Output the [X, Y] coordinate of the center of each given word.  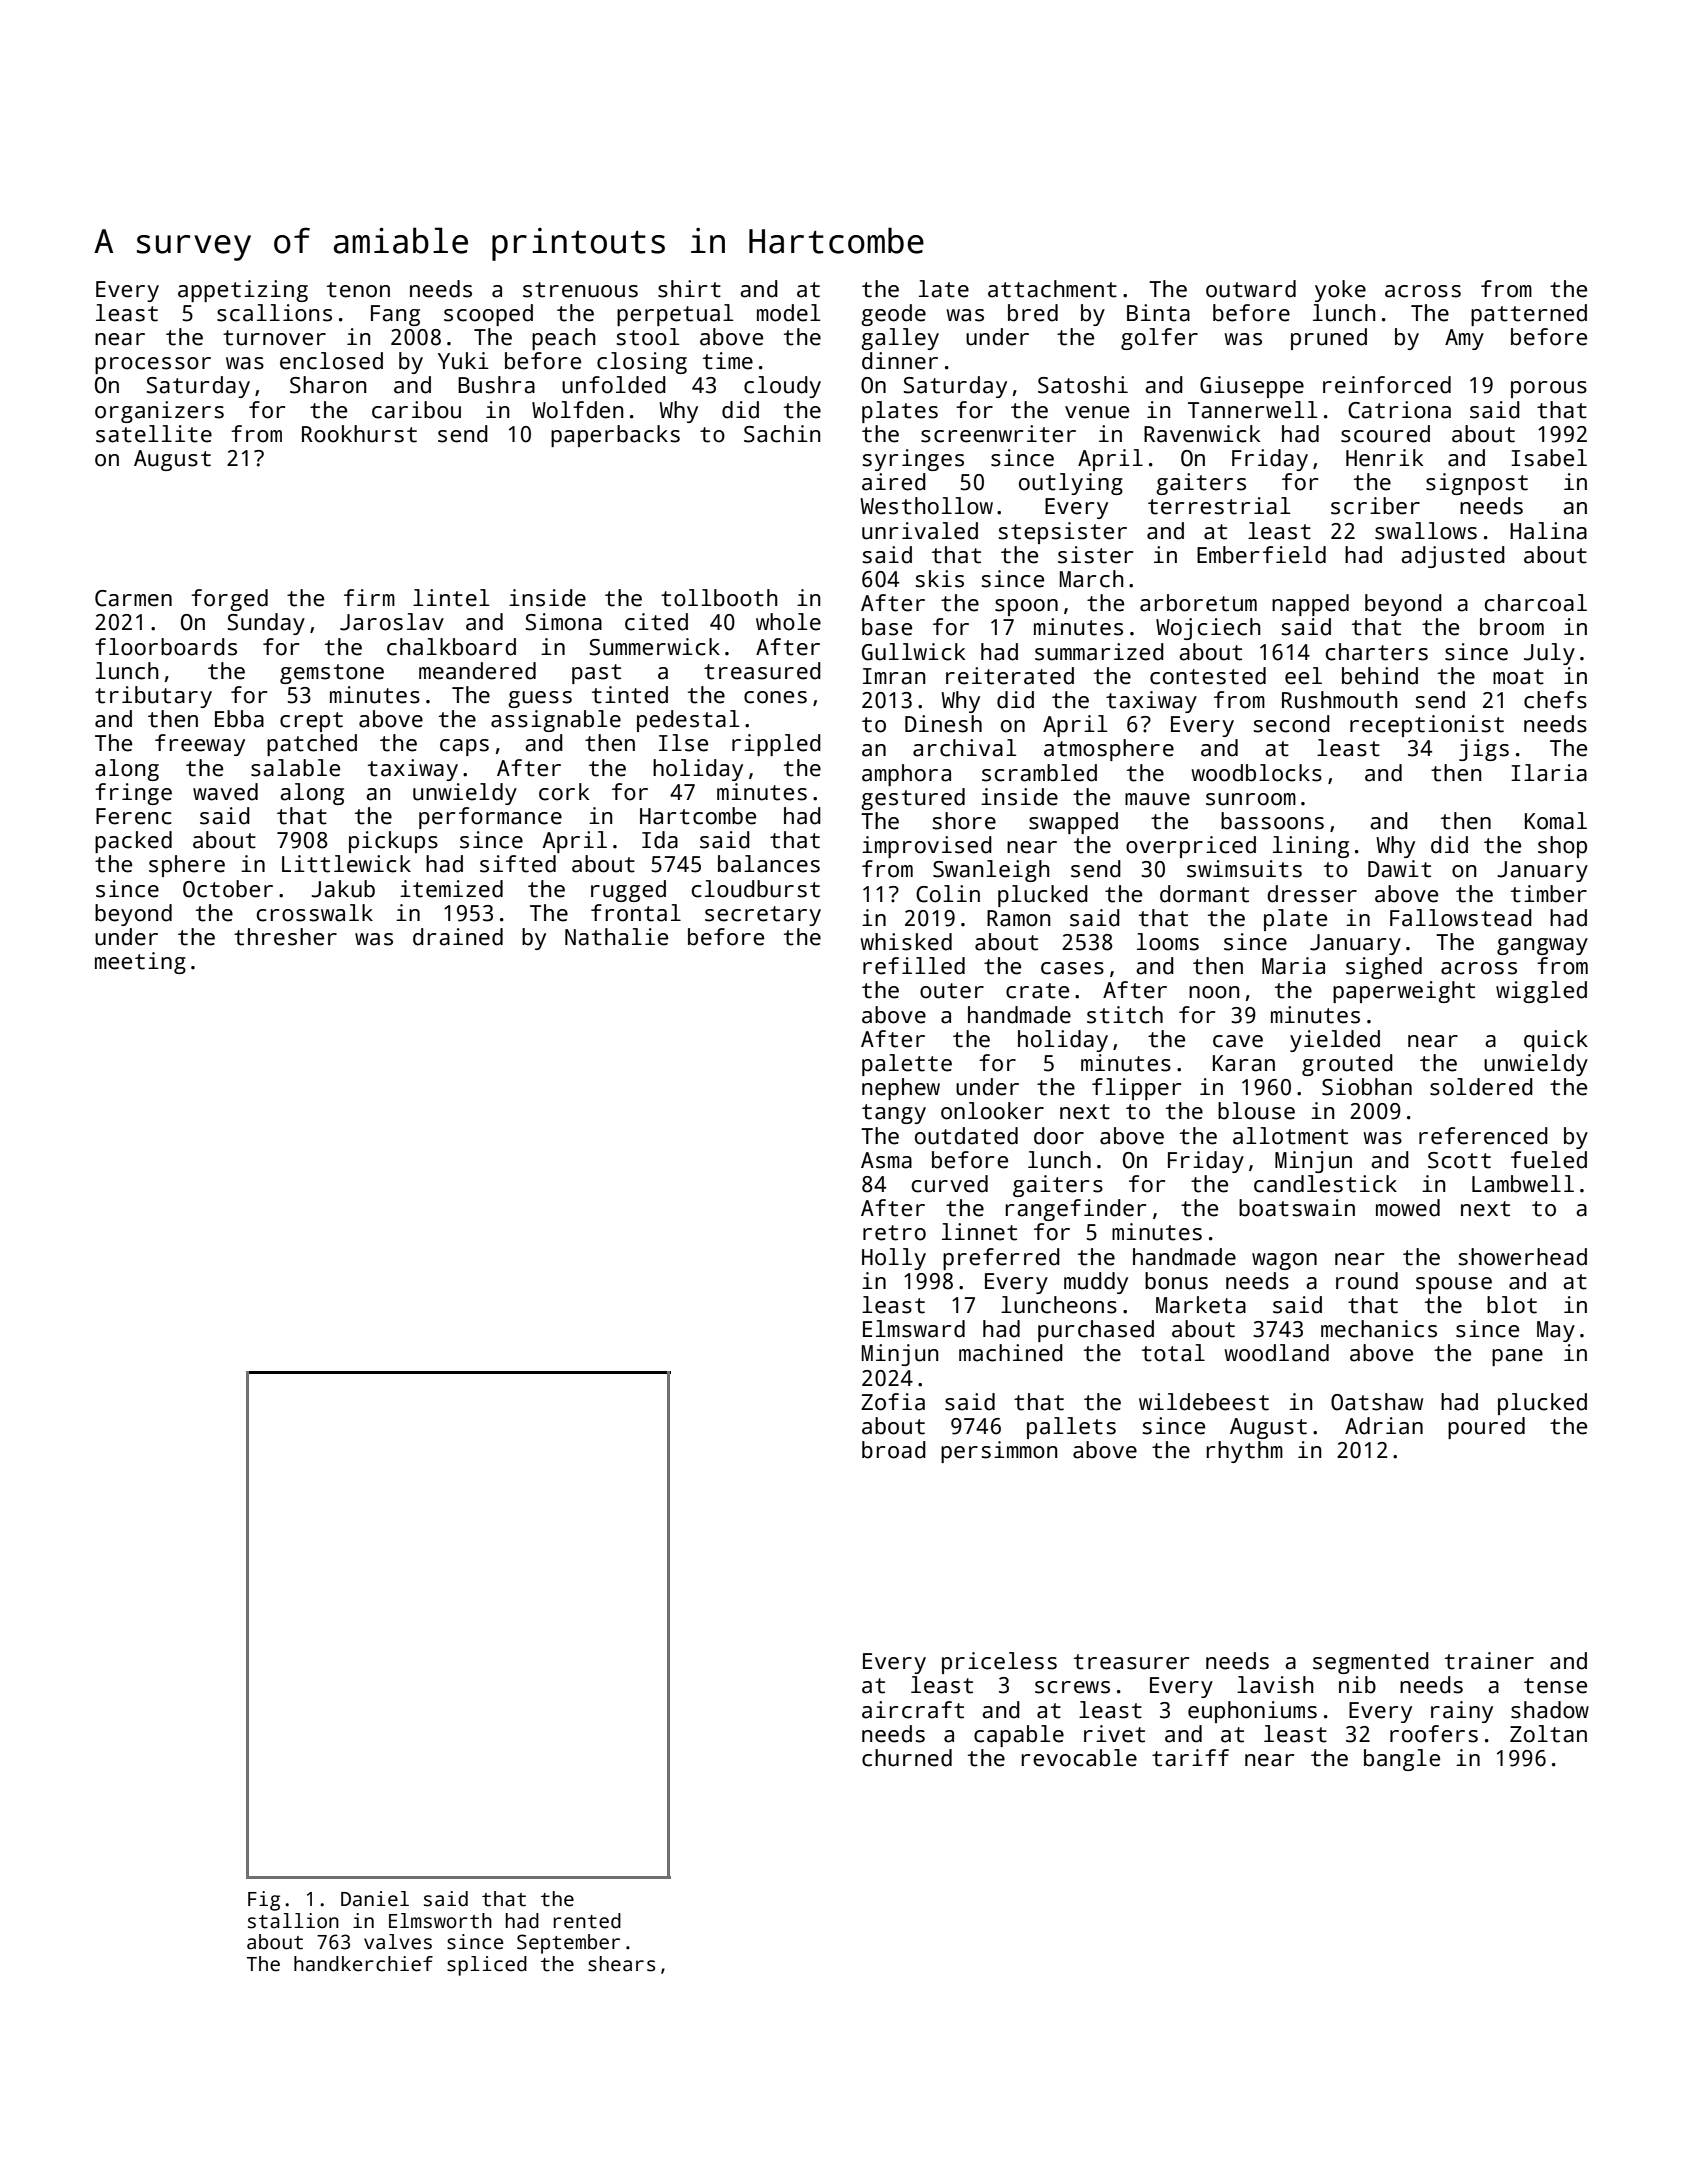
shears [621, 1964]
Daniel [375, 1899]
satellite [154, 434]
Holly [894, 1259]
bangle [1402, 1760]
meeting [140, 963]
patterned [1529, 315]
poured [1486, 1428]
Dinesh [943, 724]
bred [1033, 313]
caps [464, 747]
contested [1208, 676]
